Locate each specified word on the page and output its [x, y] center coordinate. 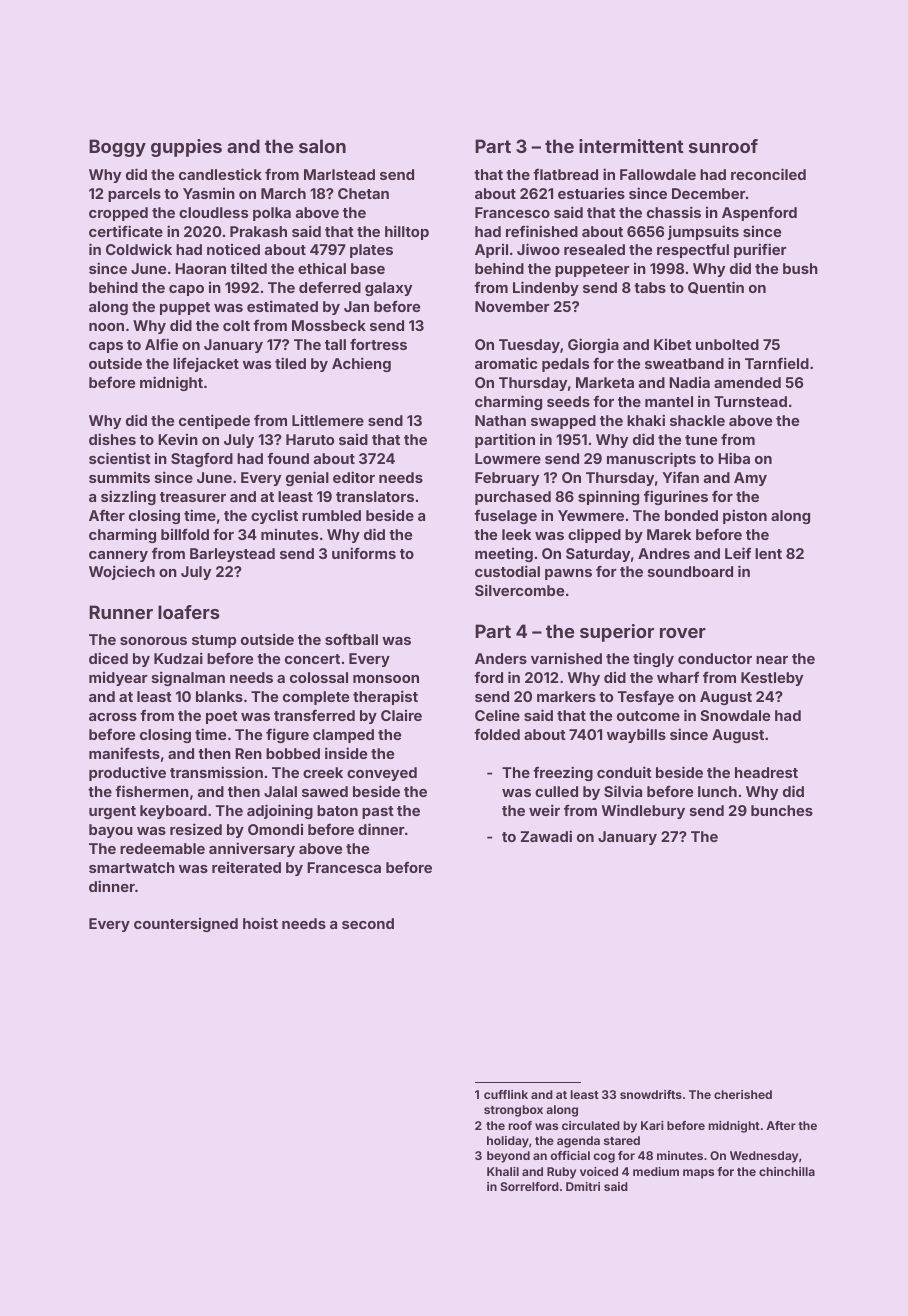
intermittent [631, 146]
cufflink [506, 1094]
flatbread [565, 174]
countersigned [186, 925]
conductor [715, 658]
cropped [118, 214]
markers [566, 696]
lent [768, 553]
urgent [112, 812]
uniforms [364, 553]
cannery [118, 556]
